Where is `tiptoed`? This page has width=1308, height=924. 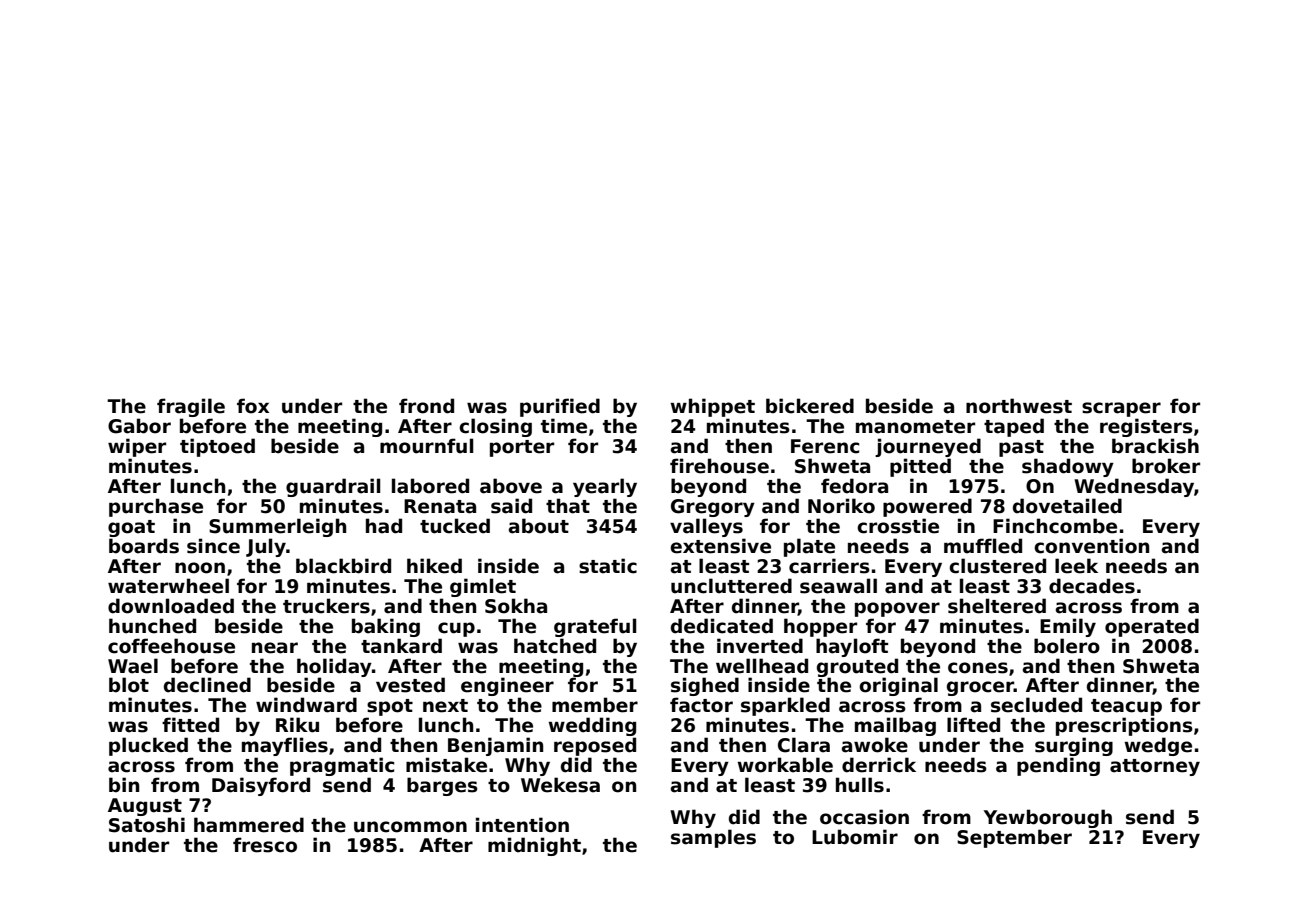 tiptoed is located at coordinates (217, 447).
